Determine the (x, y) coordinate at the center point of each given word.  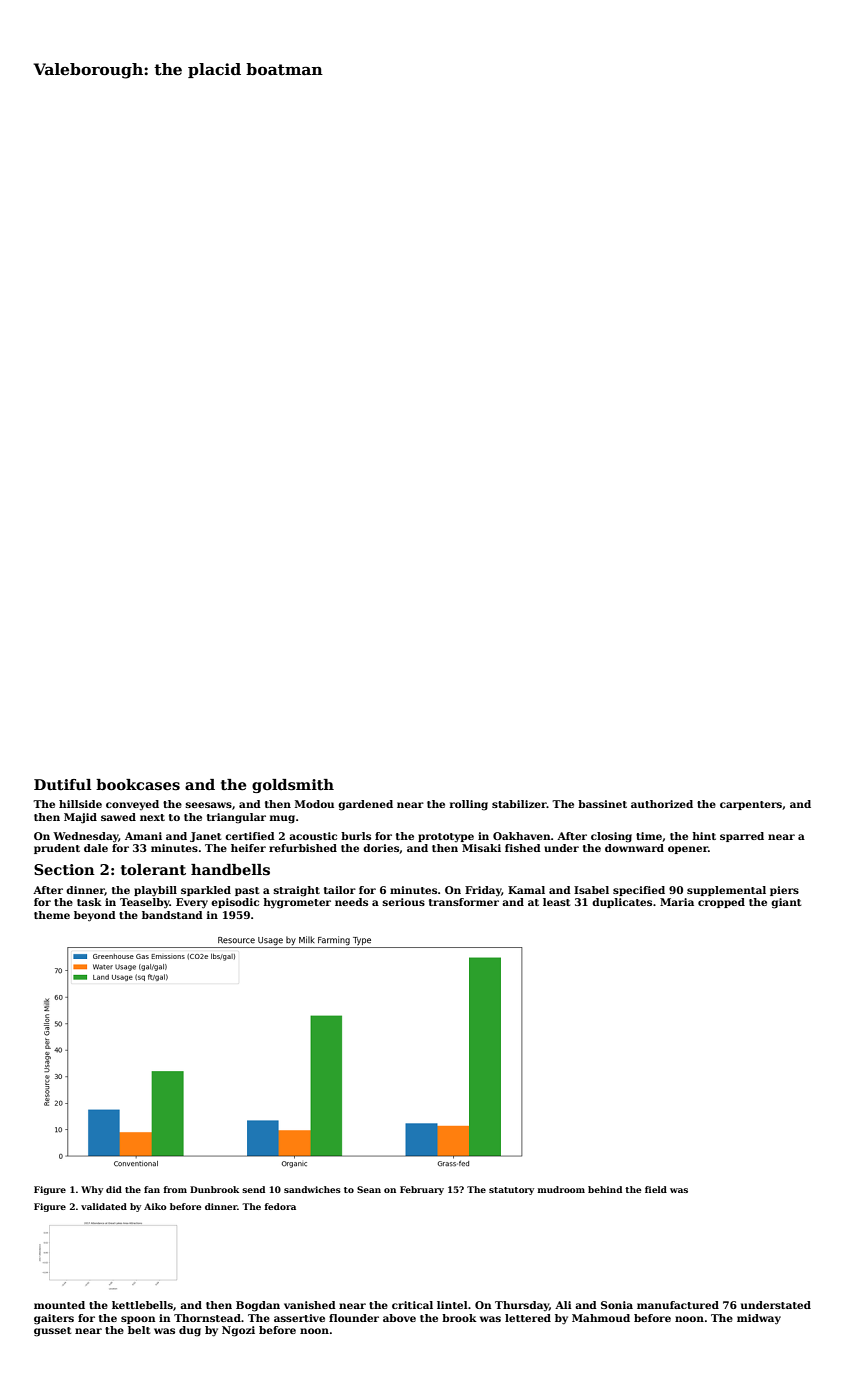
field (656, 1189)
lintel (452, 1305)
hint (704, 836)
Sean (369, 1189)
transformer (464, 902)
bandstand (172, 915)
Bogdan (258, 1306)
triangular (236, 818)
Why (92, 1190)
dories (381, 848)
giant (786, 903)
